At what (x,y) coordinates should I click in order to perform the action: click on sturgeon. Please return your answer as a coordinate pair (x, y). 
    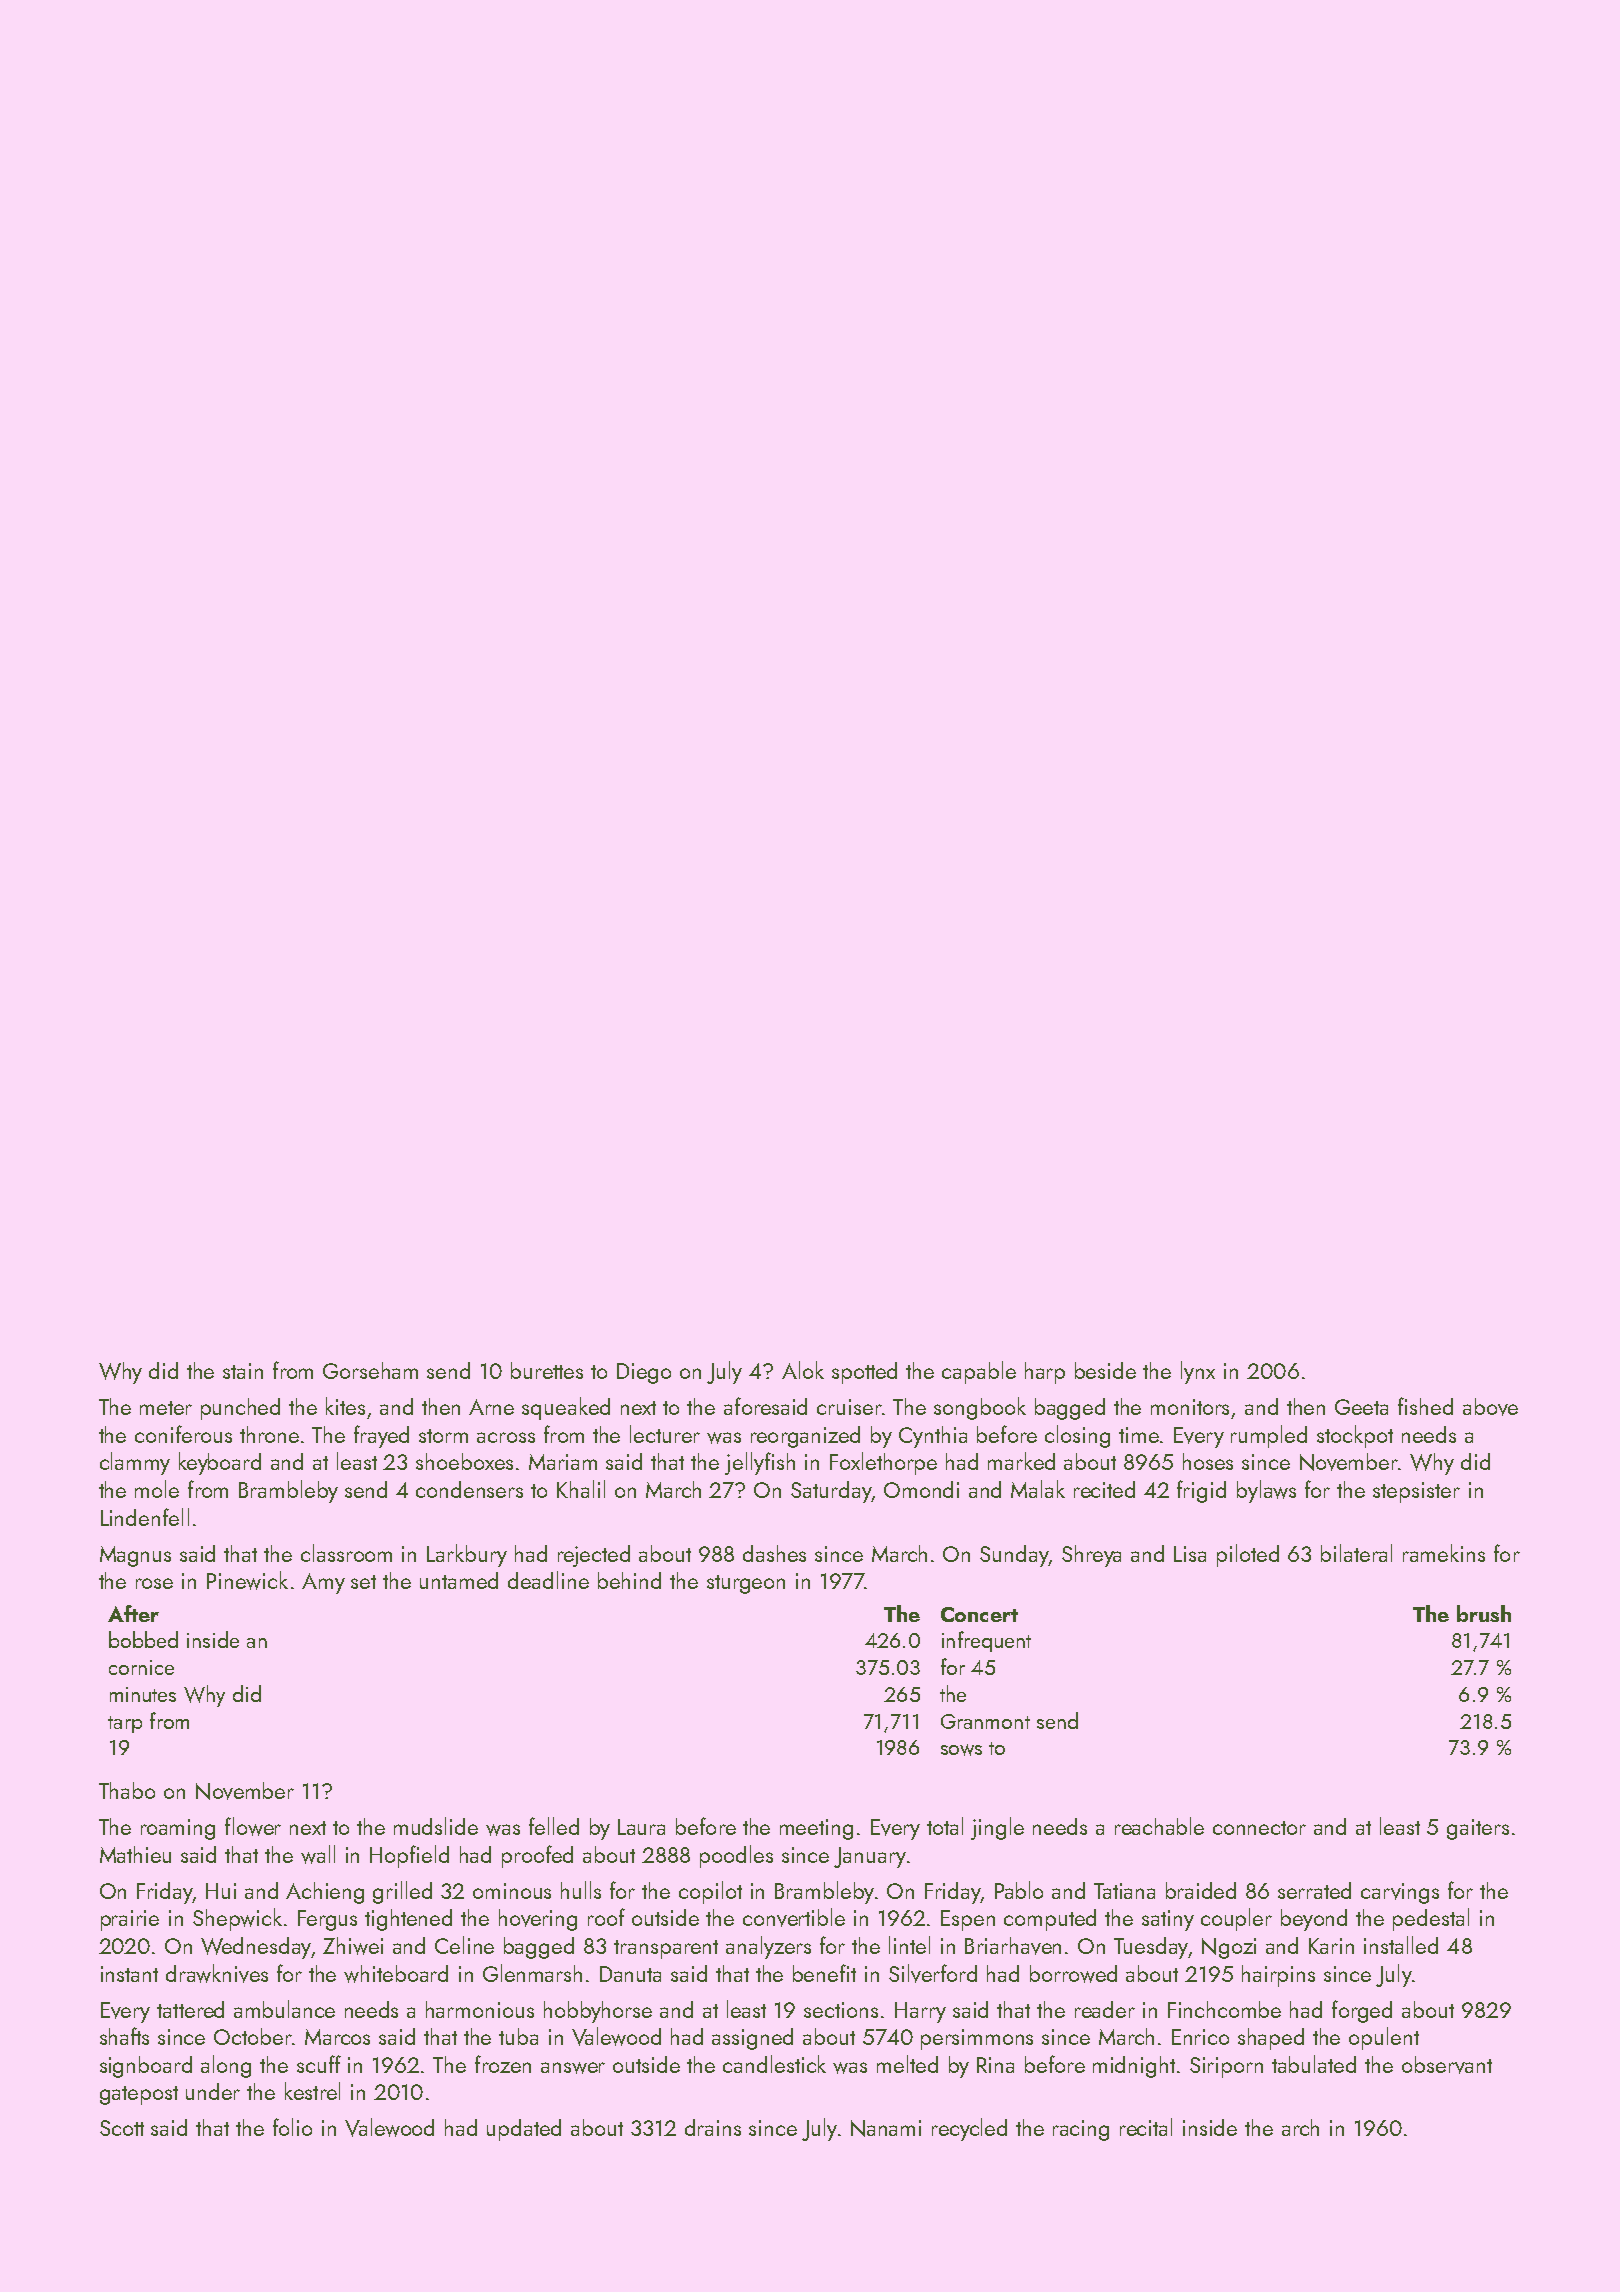
    Looking at the image, I should click on (746, 1584).
